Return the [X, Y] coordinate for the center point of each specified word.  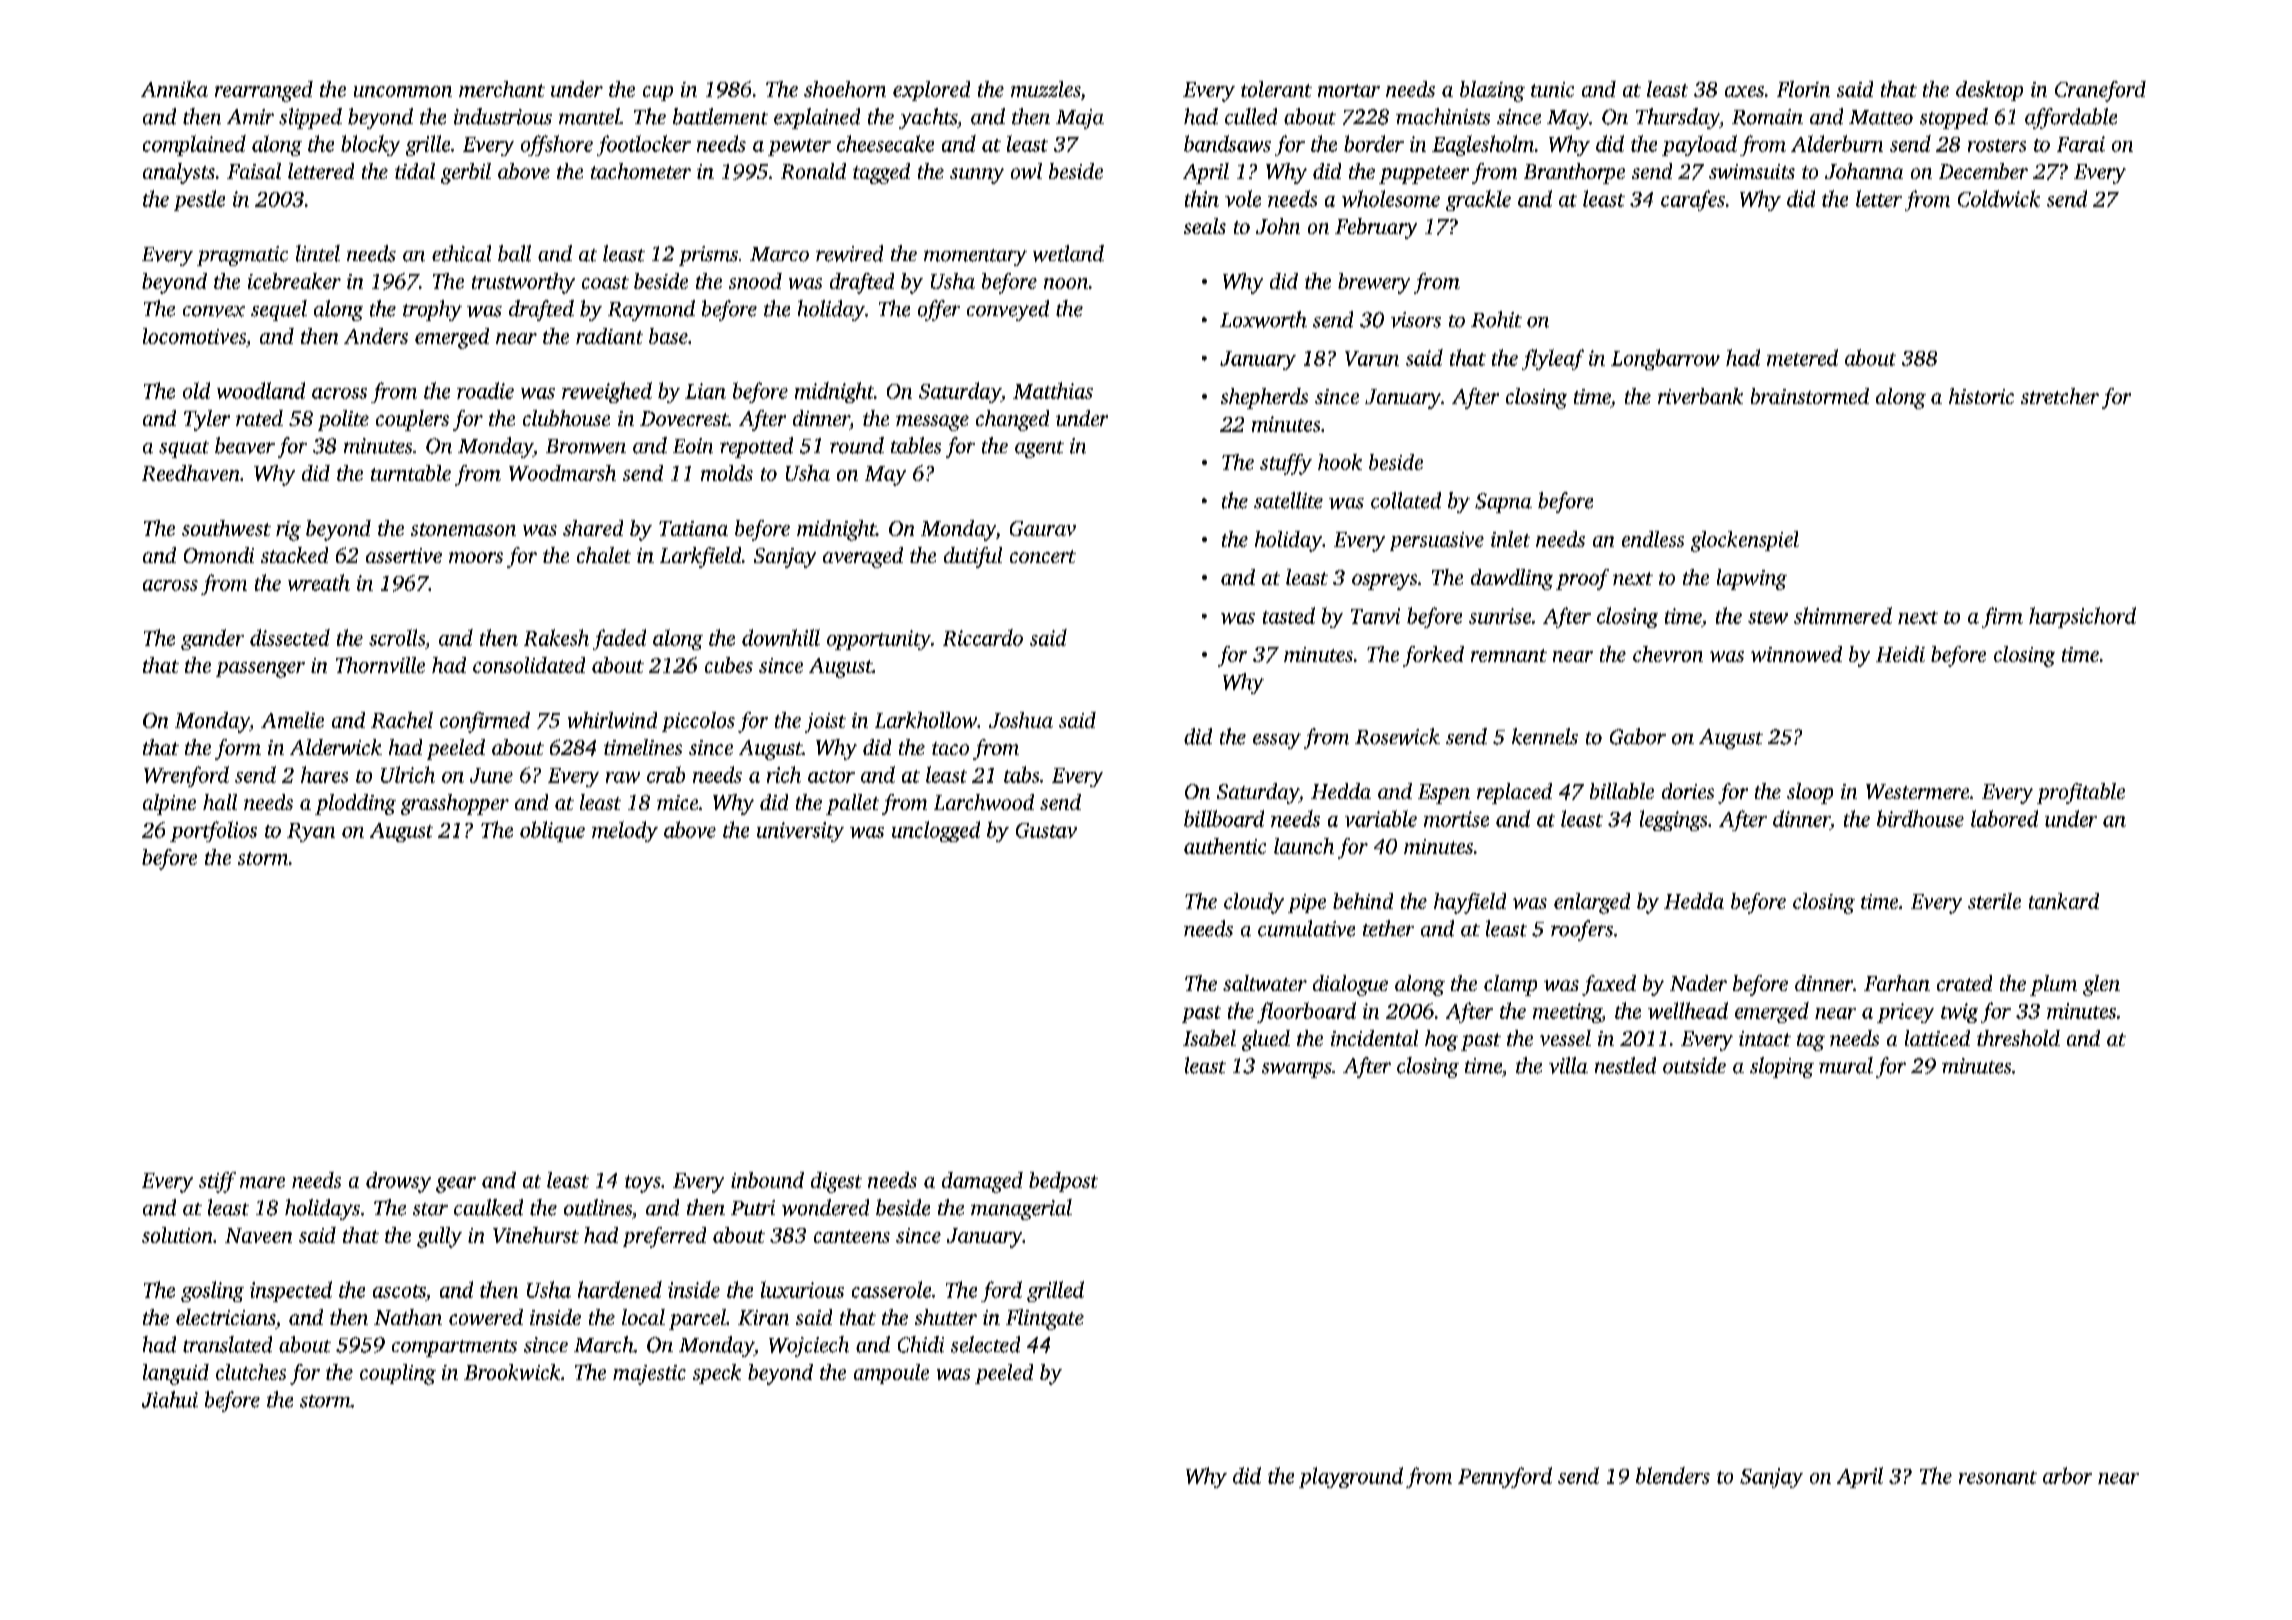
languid [176, 1374]
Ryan [311, 832]
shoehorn [845, 89]
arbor [2067, 1475]
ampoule [891, 1374]
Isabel [1209, 1038]
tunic [1552, 89]
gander [212, 639]
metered [1802, 357]
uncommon [403, 91]
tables [916, 445]
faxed [1609, 985]
